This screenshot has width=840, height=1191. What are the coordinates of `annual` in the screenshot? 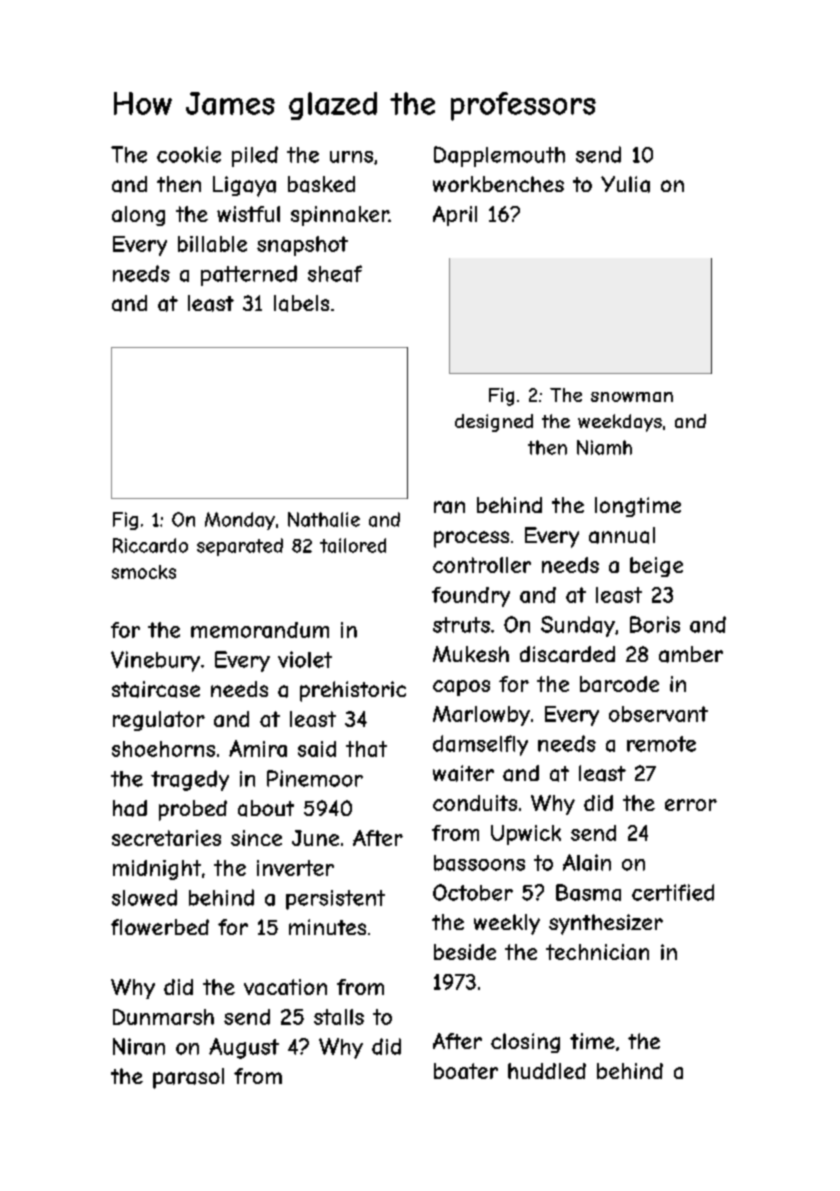 It's located at (622, 535).
